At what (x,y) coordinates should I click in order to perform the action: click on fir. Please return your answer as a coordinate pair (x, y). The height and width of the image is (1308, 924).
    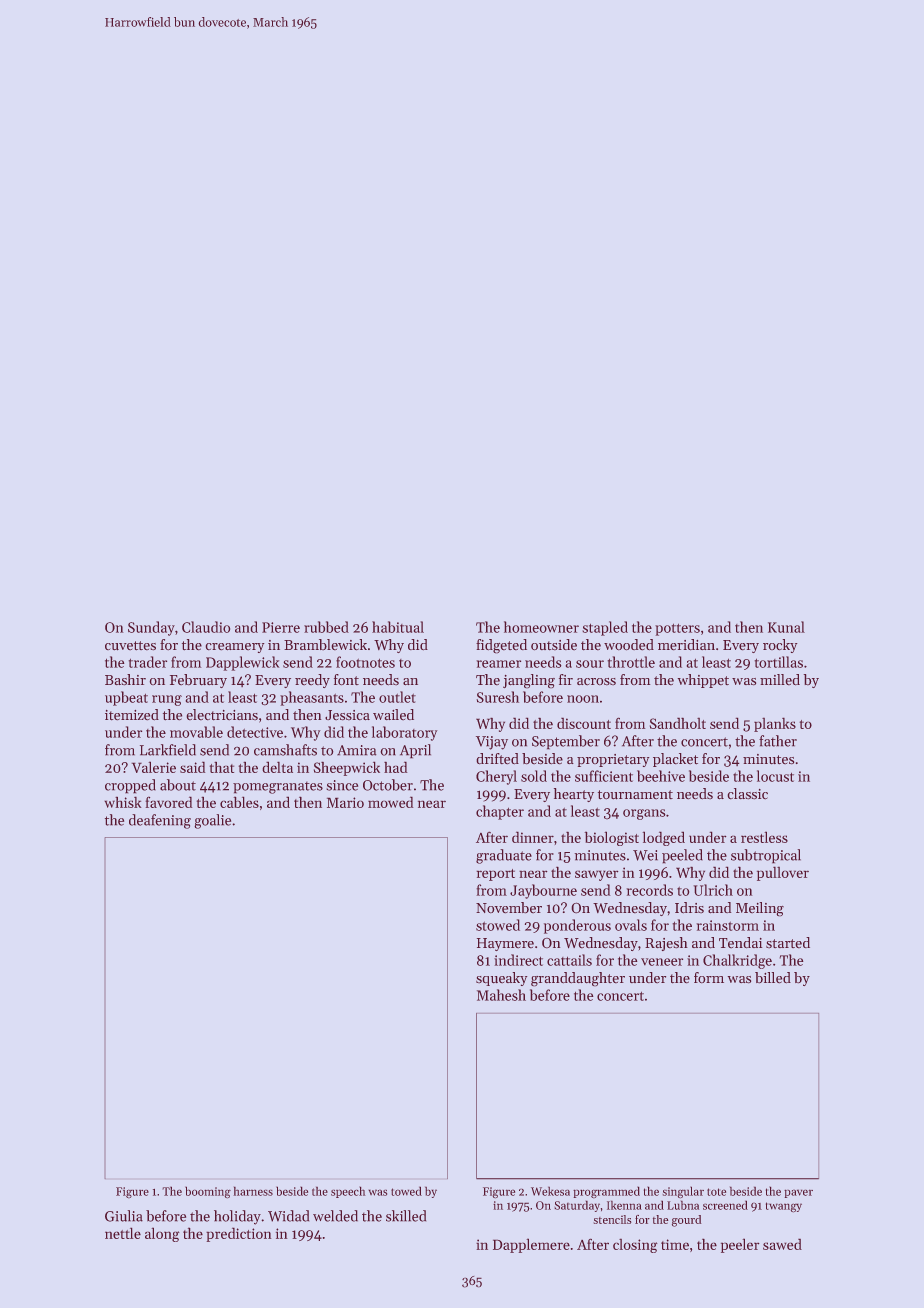
    Looking at the image, I should click on (566, 679).
